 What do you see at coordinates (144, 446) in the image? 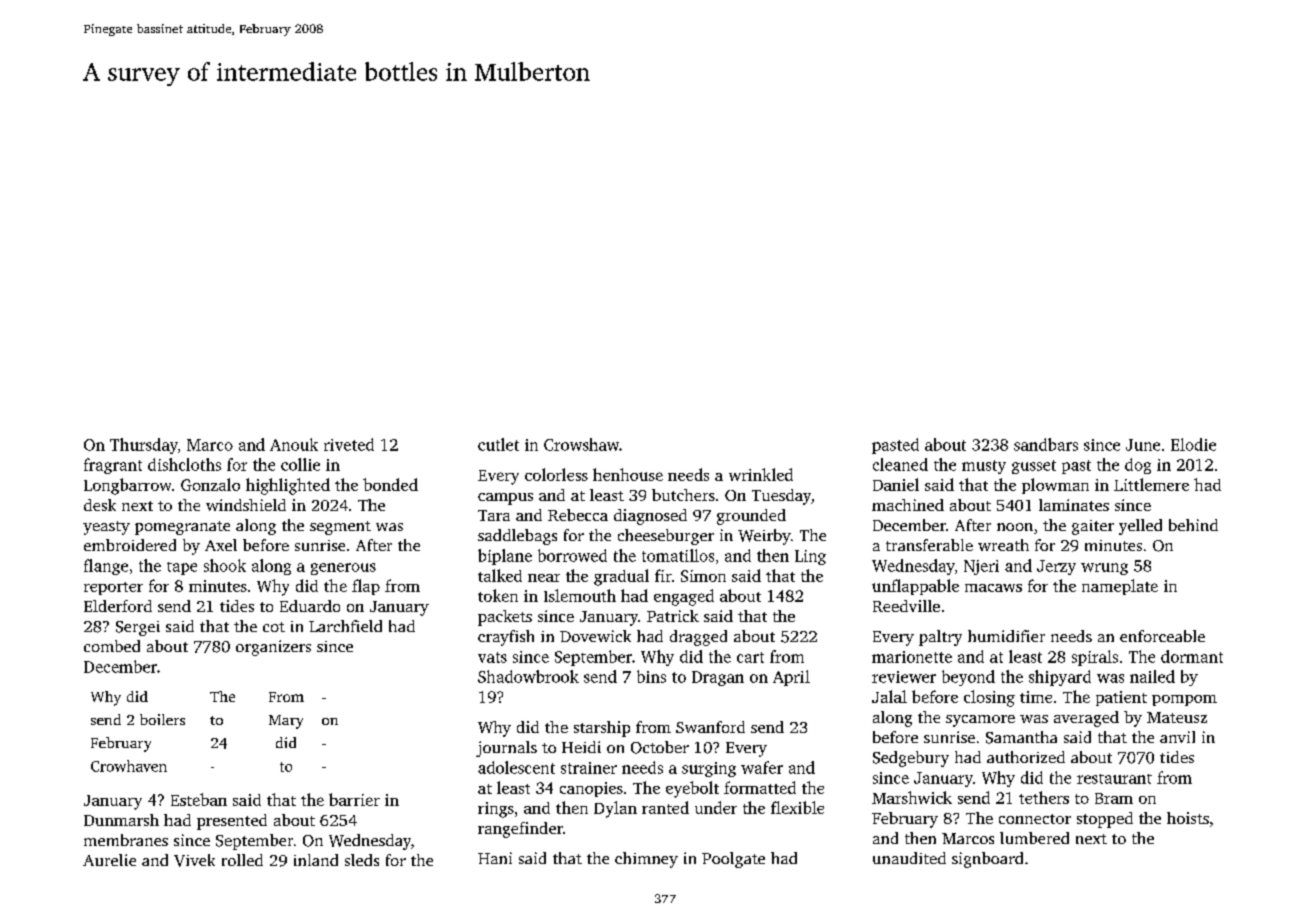
I see `Thursday` at bounding box center [144, 446].
